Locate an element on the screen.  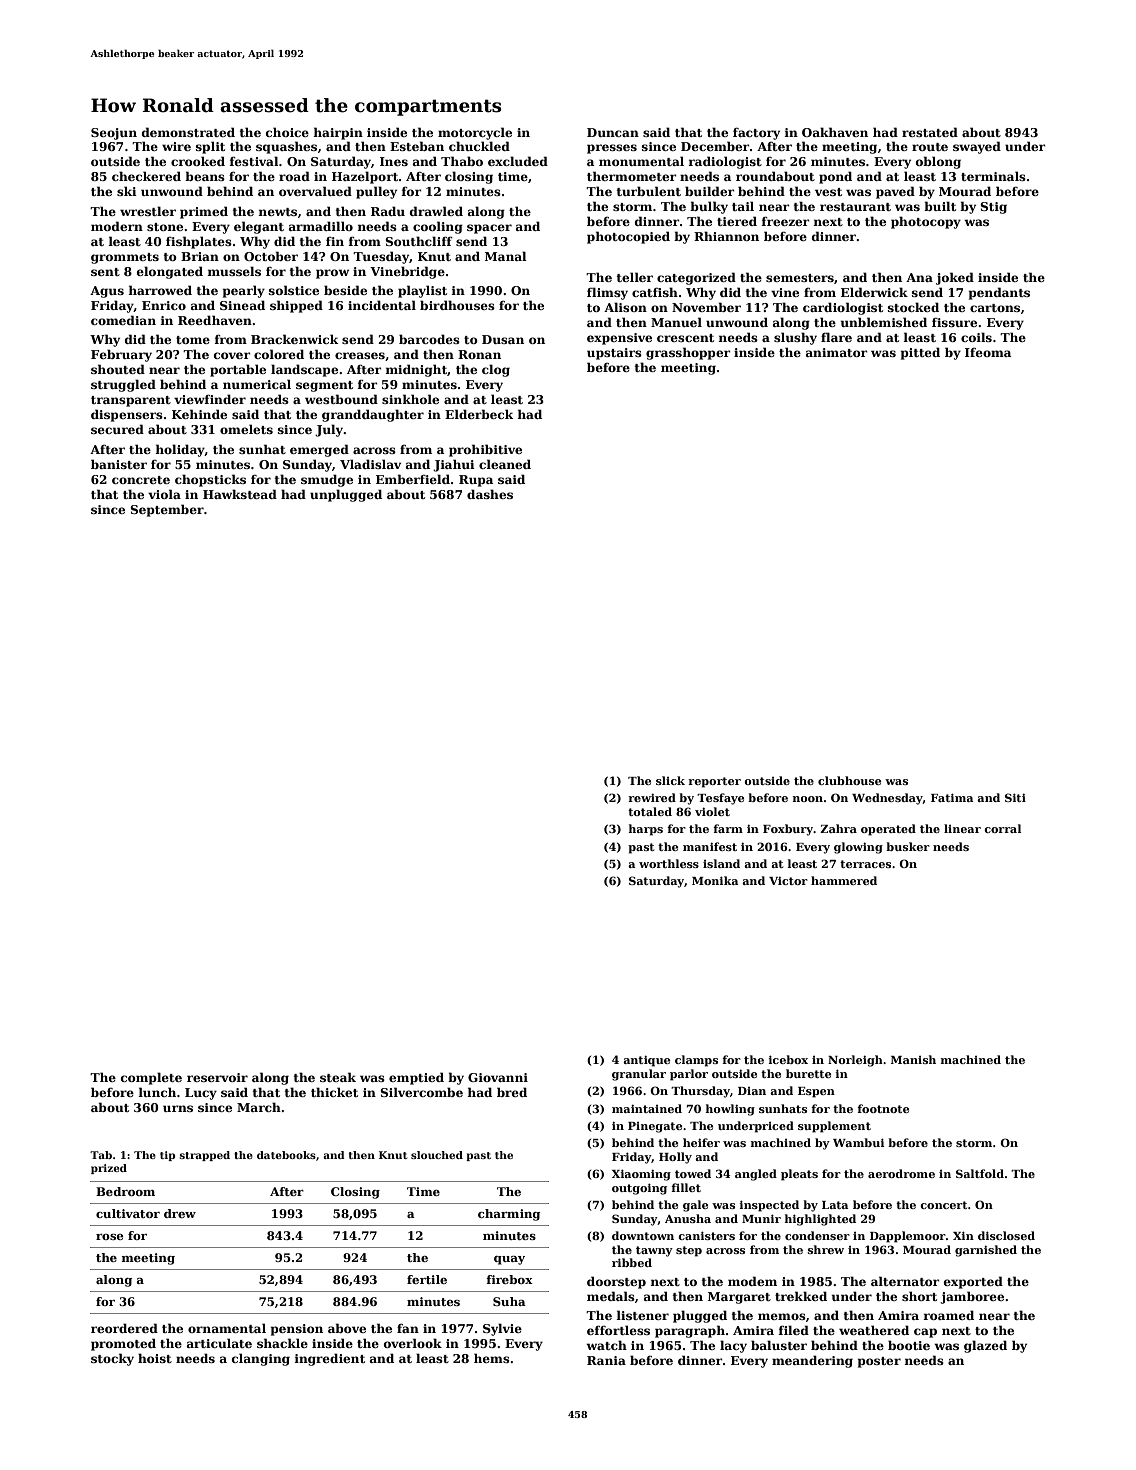
grommets is located at coordinates (125, 258).
